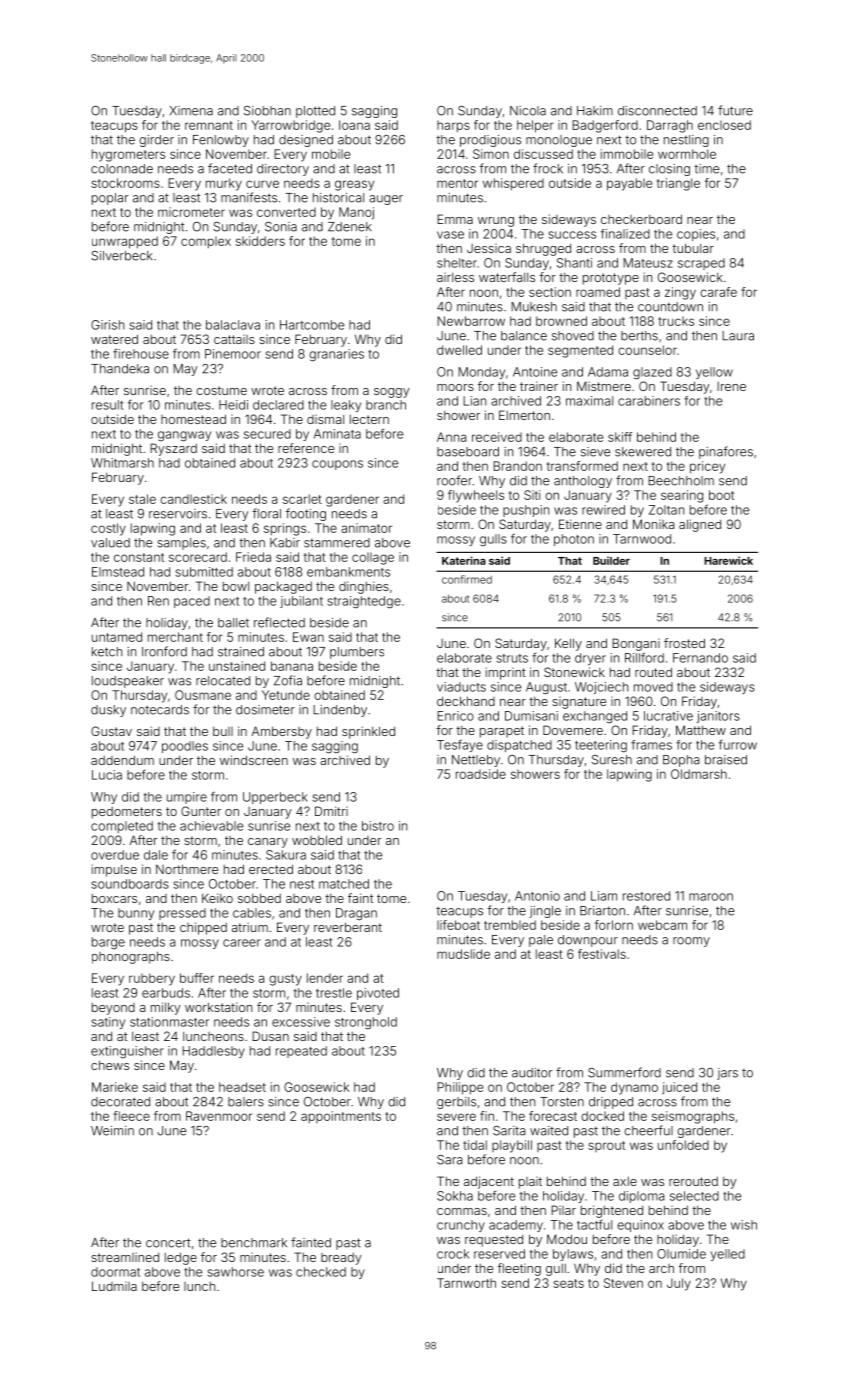 The width and height of the image is (849, 1400). I want to click on pressed, so click(182, 914).
